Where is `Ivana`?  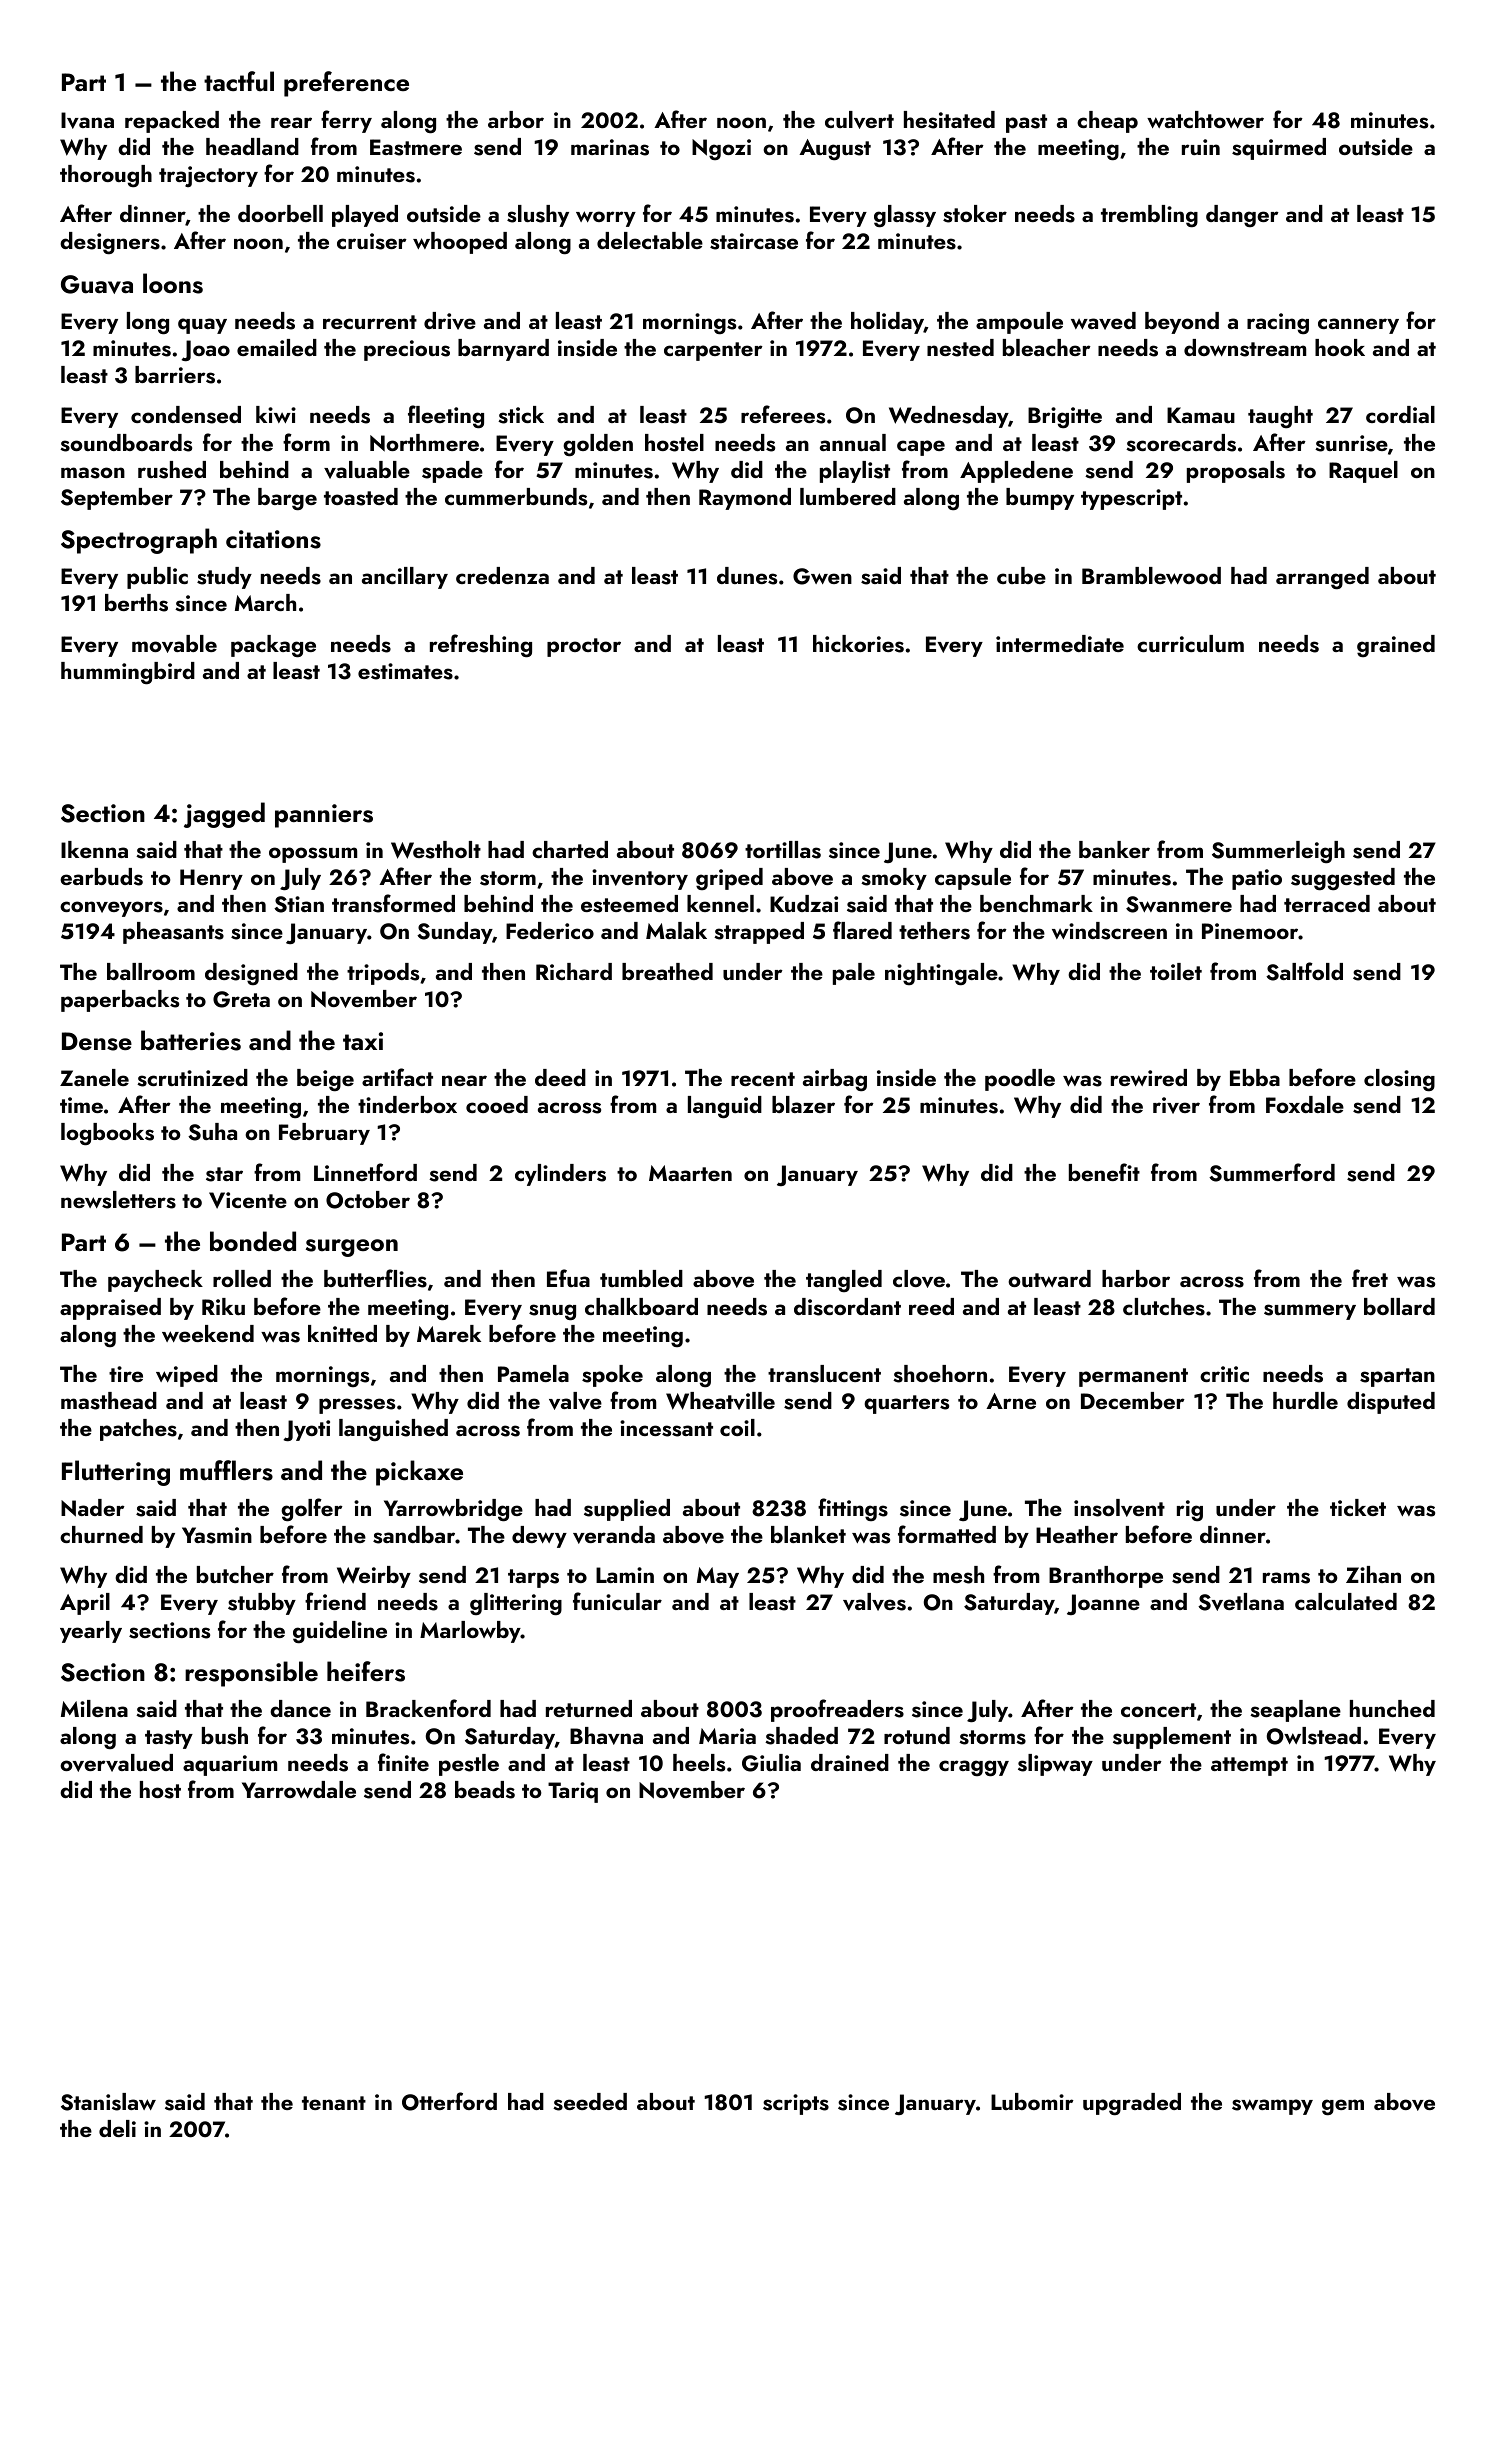 Ivana is located at coordinates (87, 120).
